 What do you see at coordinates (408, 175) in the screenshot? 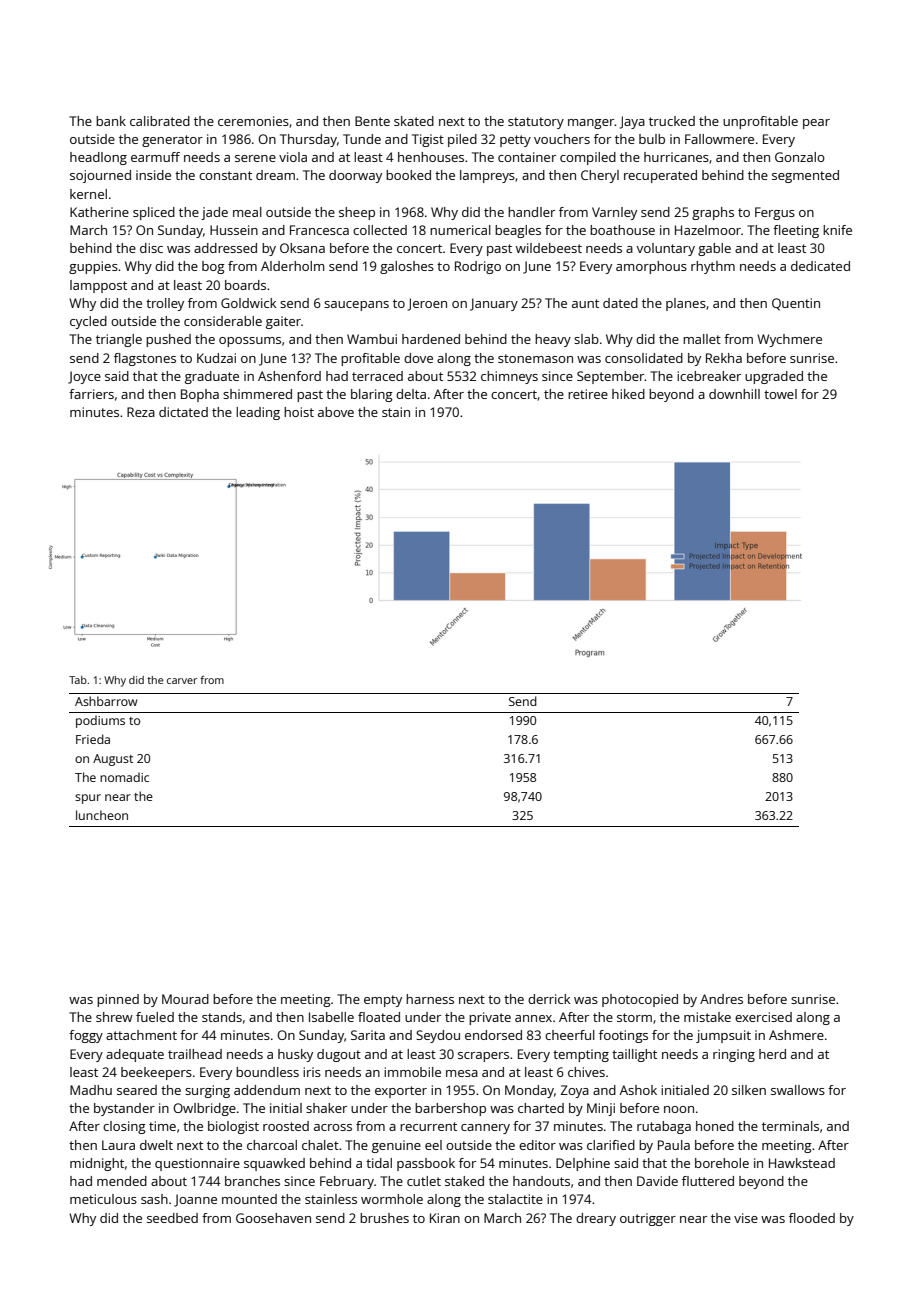
I see `booked` at bounding box center [408, 175].
